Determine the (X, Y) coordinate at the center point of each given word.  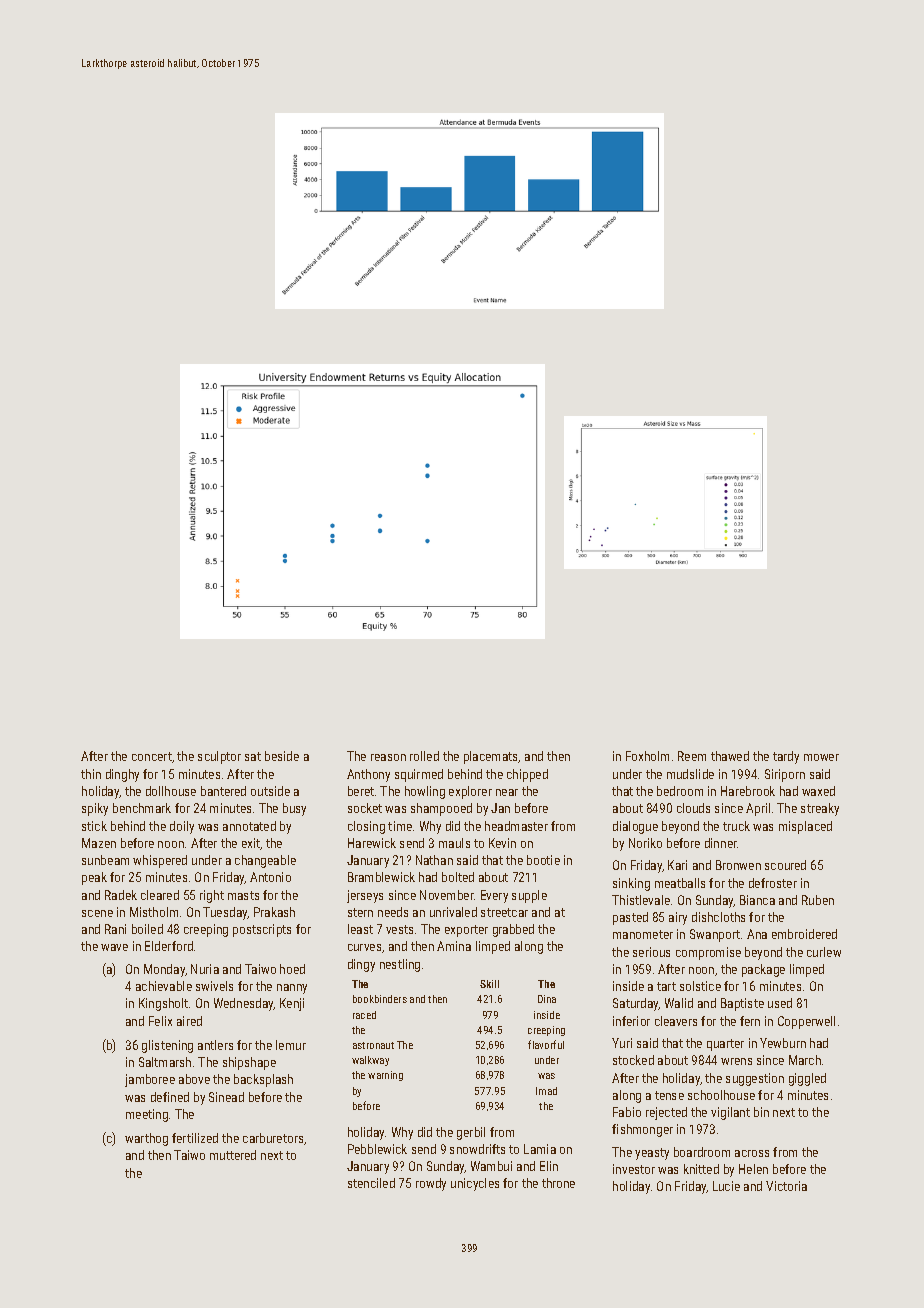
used (780, 1003)
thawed (730, 756)
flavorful (546, 1044)
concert (152, 756)
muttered (233, 1155)
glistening (167, 1046)
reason (388, 757)
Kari (677, 865)
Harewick (372, 843)
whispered (160, 861)
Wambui (491, 1166)
